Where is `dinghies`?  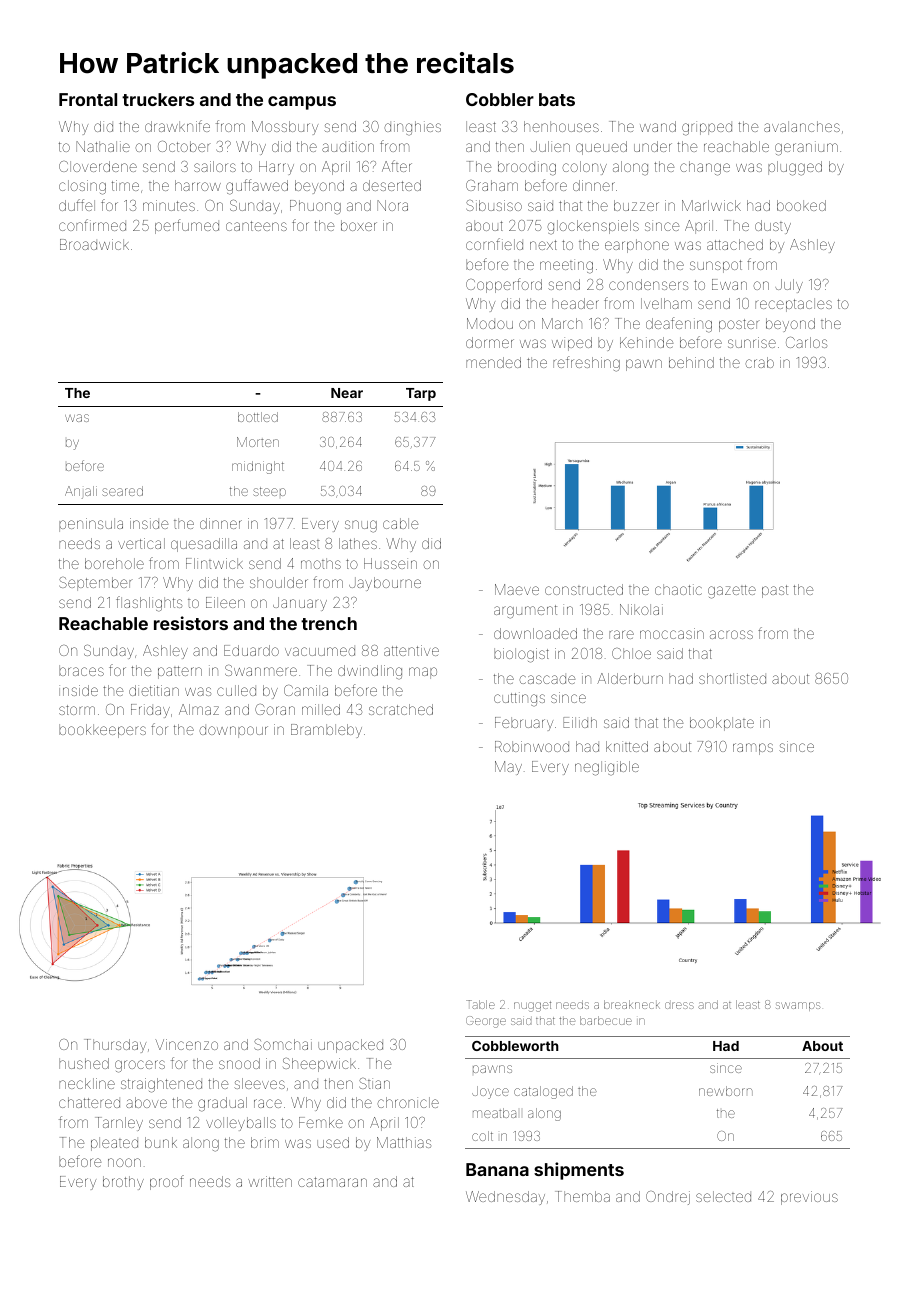
dinghies is located at coordinates (412, 128).
